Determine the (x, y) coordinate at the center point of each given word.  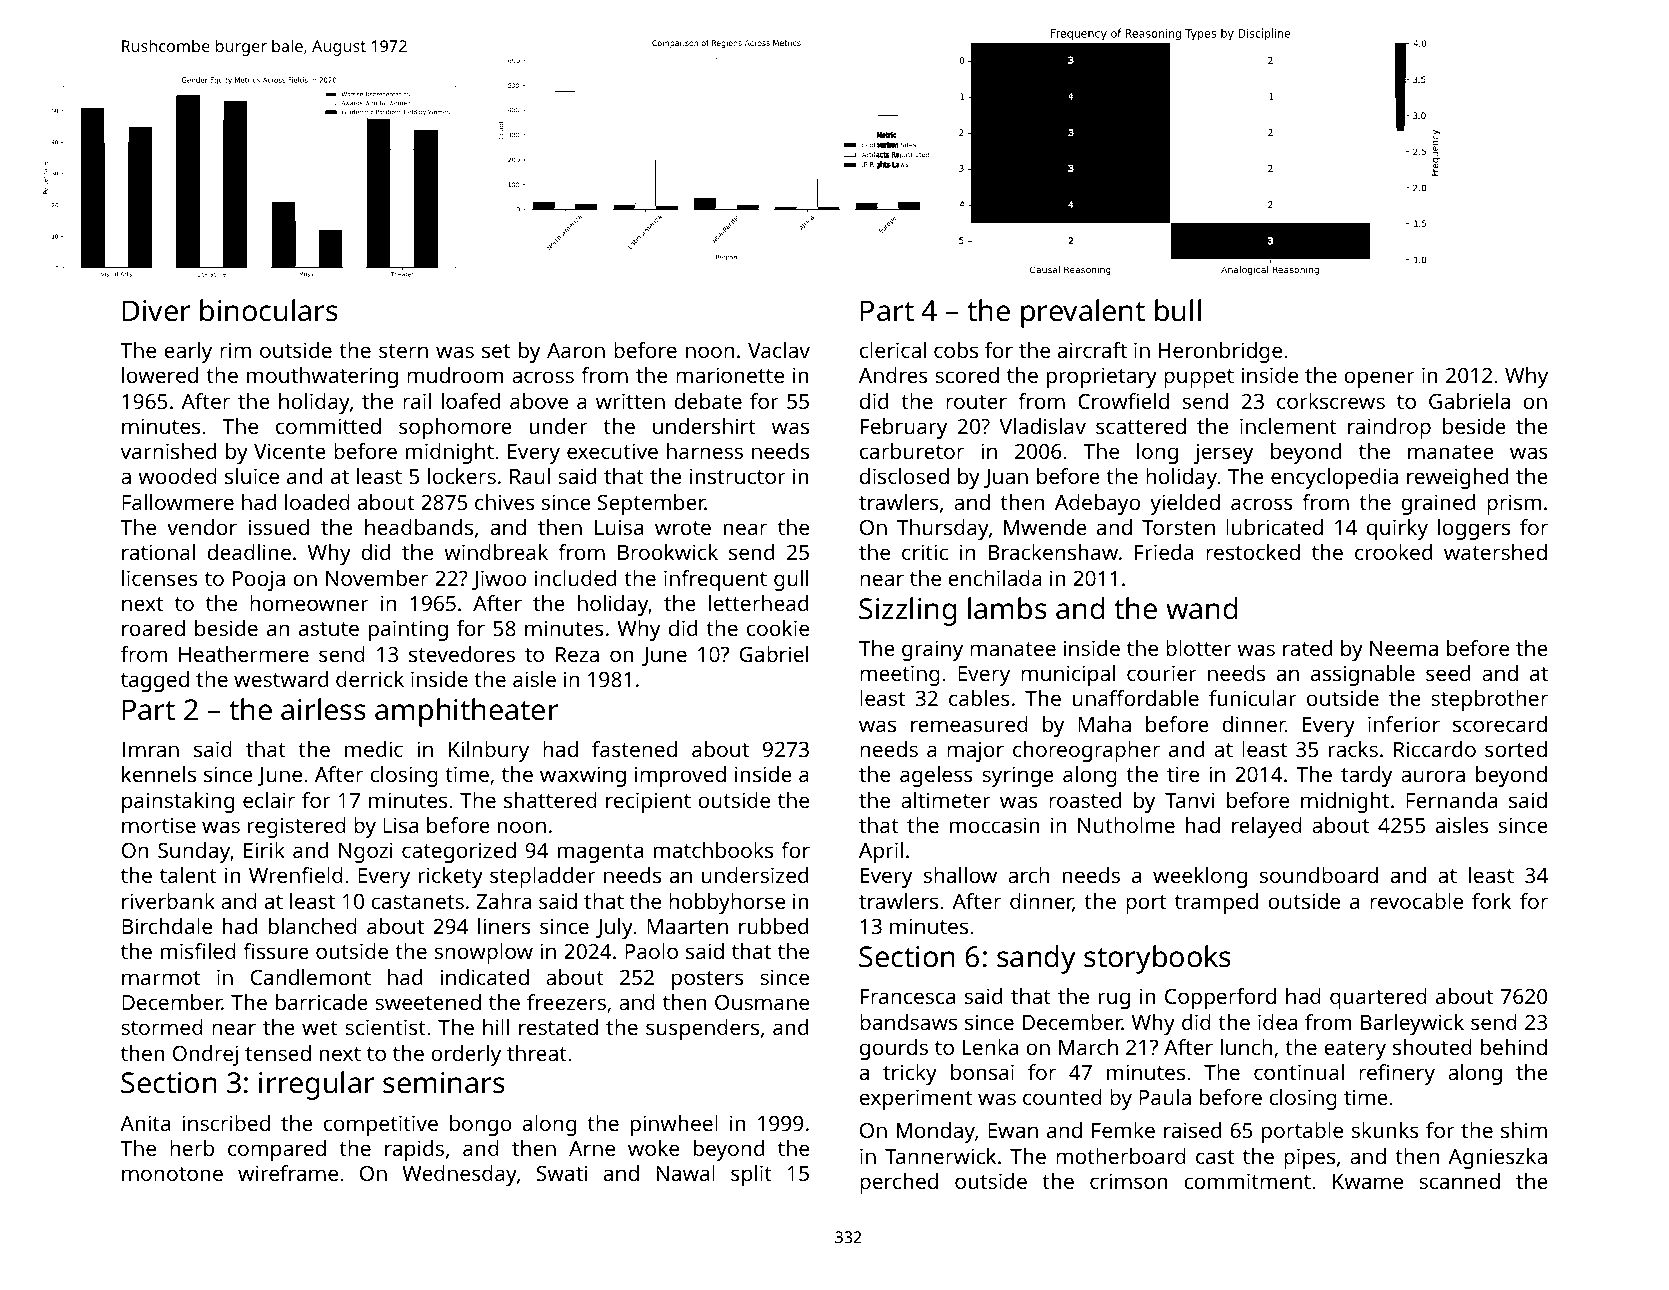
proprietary (1102, 377)
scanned (1459, 1181)
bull (1178, 310)
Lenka (990, 1047)
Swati (562, 1173)
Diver (157, 311)
